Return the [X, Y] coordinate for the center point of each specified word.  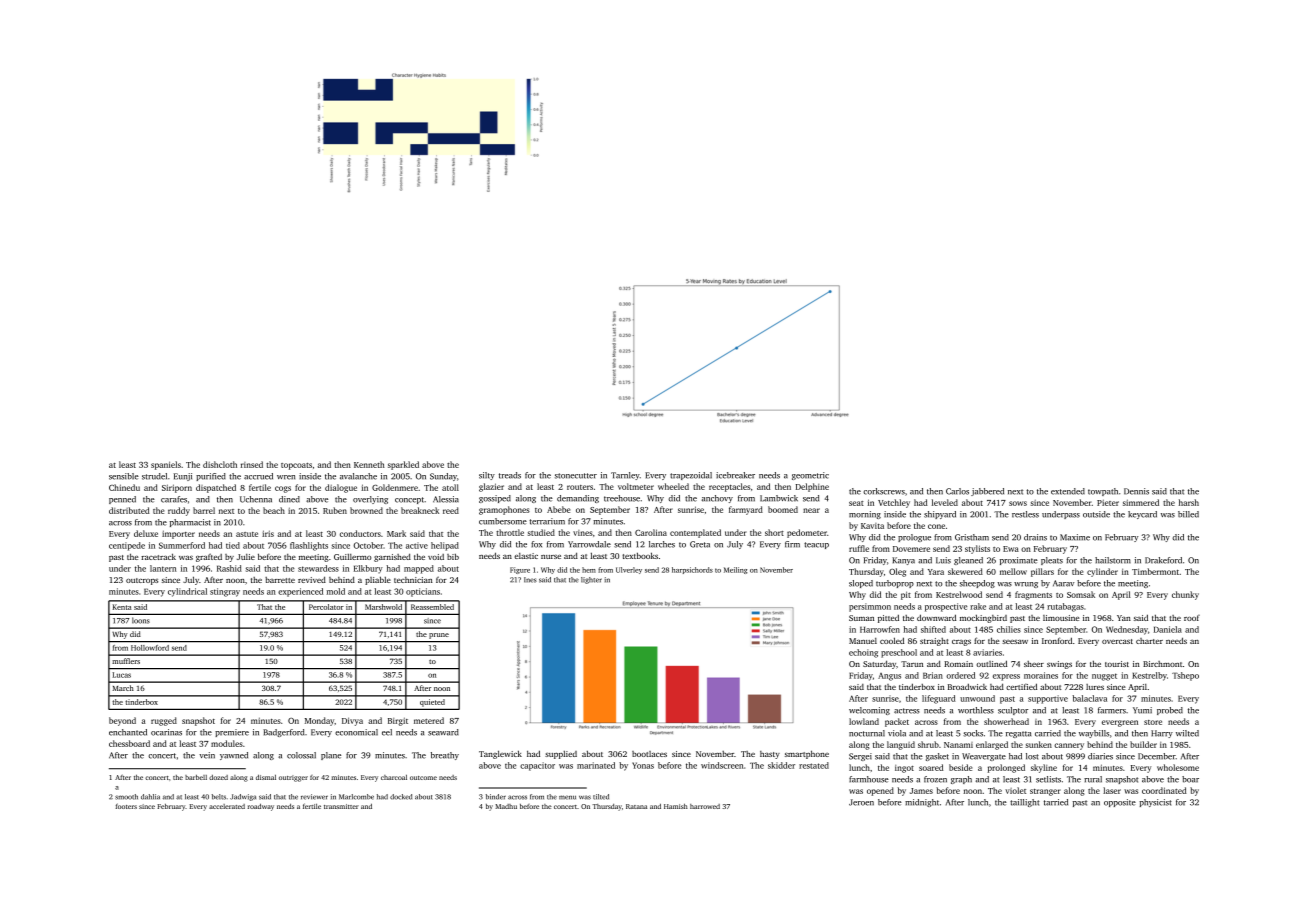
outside [1096, 514]
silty [487, 476]
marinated [596, 765]
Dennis [1136, 491]
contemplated [695, 533]
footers [126, 806]
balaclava [1090, 698]
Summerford [182, 545]
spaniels [166, 465]
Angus [889, 677]
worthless [976, 710]
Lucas [121, 675]
